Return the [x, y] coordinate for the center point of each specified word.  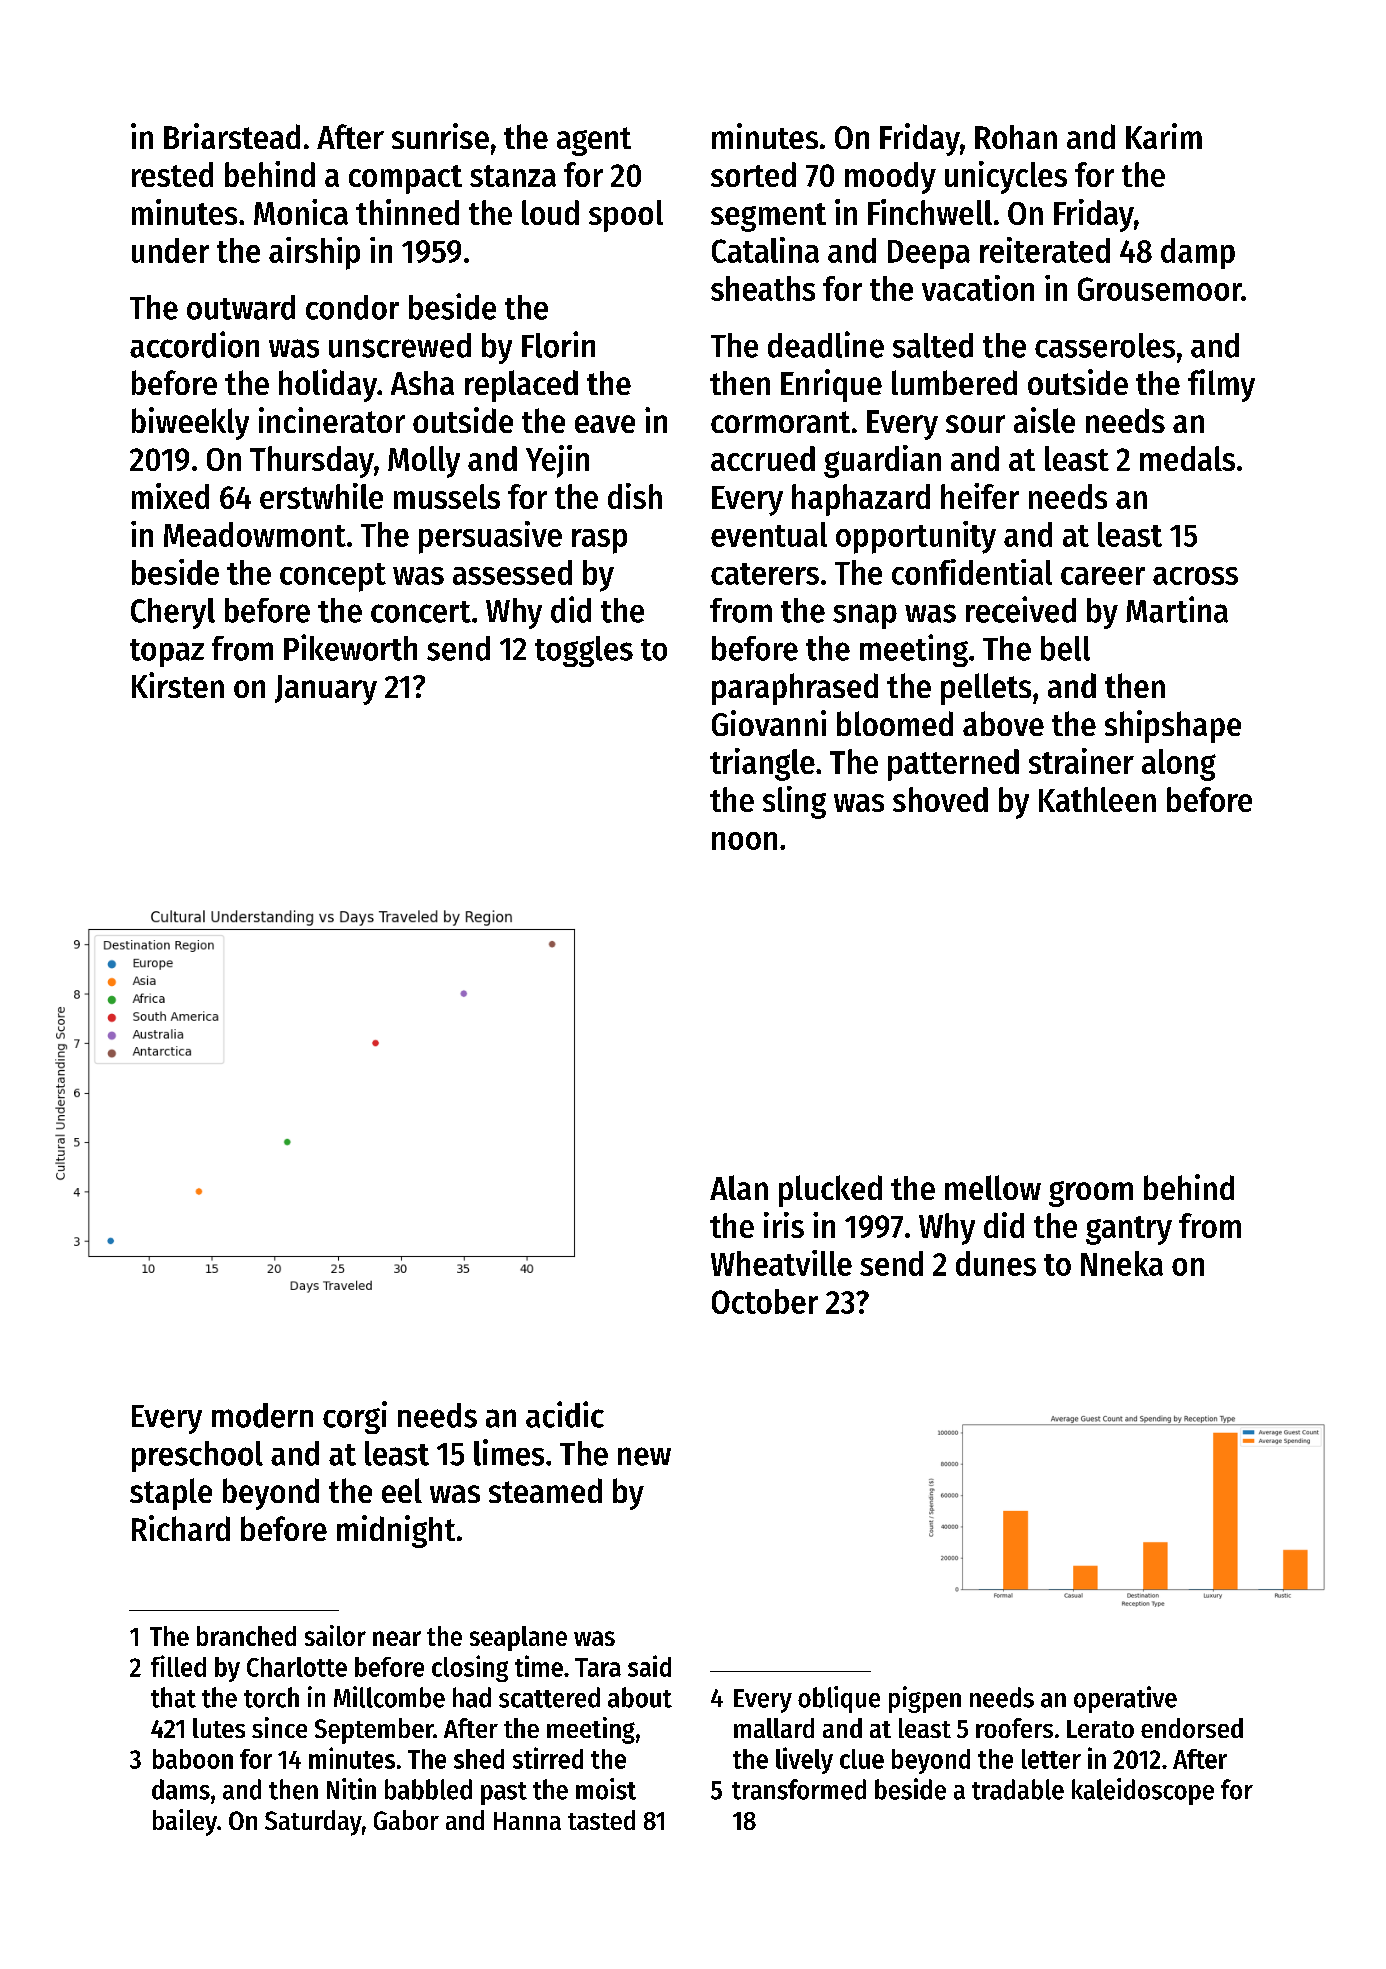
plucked [830, 1191]
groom [1091, 1194]
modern [262, 1415]
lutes [219, 1728]
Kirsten [178, 685]
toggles [584, 651]
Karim [1164, 136]
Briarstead [232, 136]
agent [594, 141]
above [1003, 723]
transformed [799, 1789]
